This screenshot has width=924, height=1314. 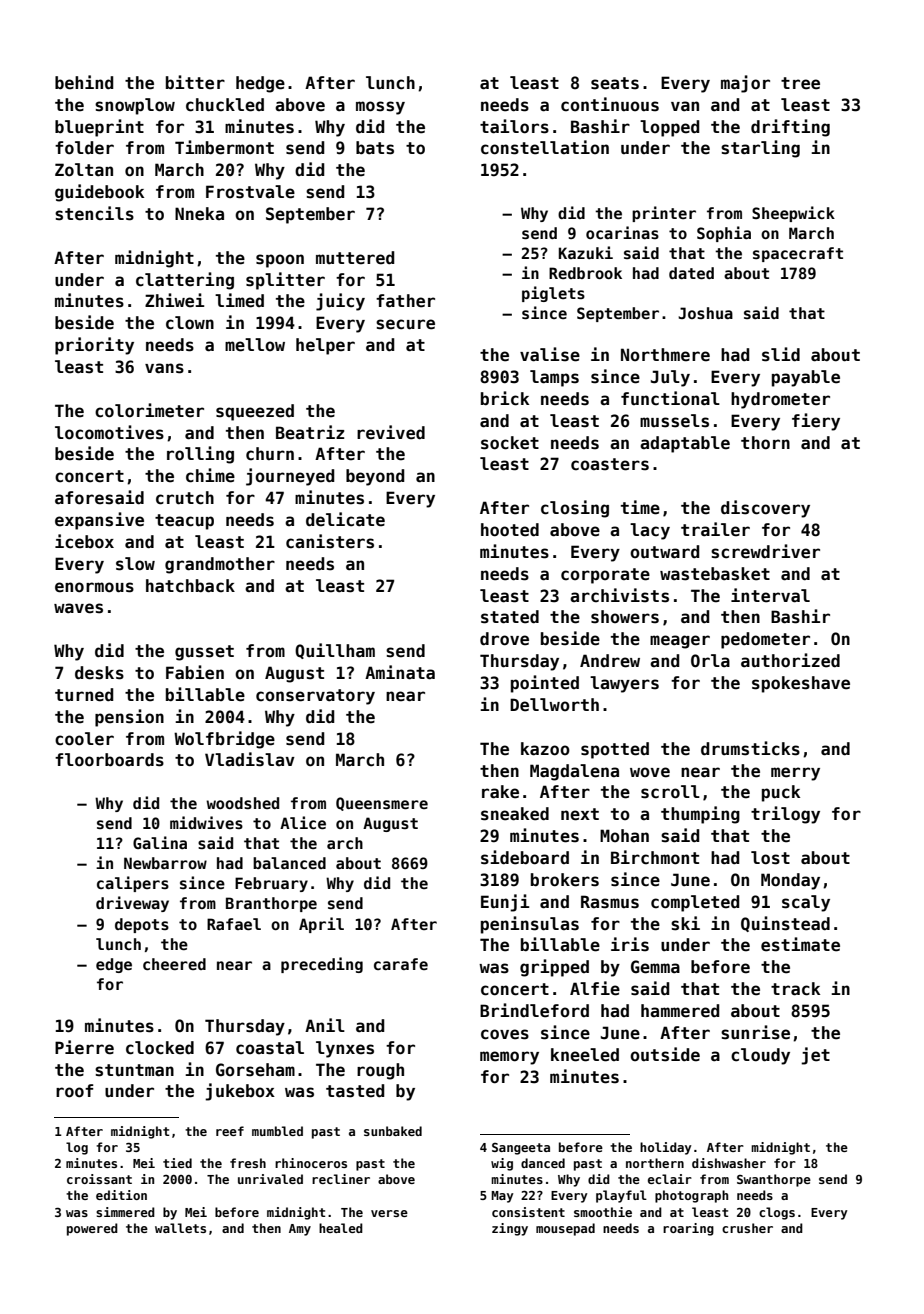 I want to click on spacecraft, so click(x=798, y=254).
